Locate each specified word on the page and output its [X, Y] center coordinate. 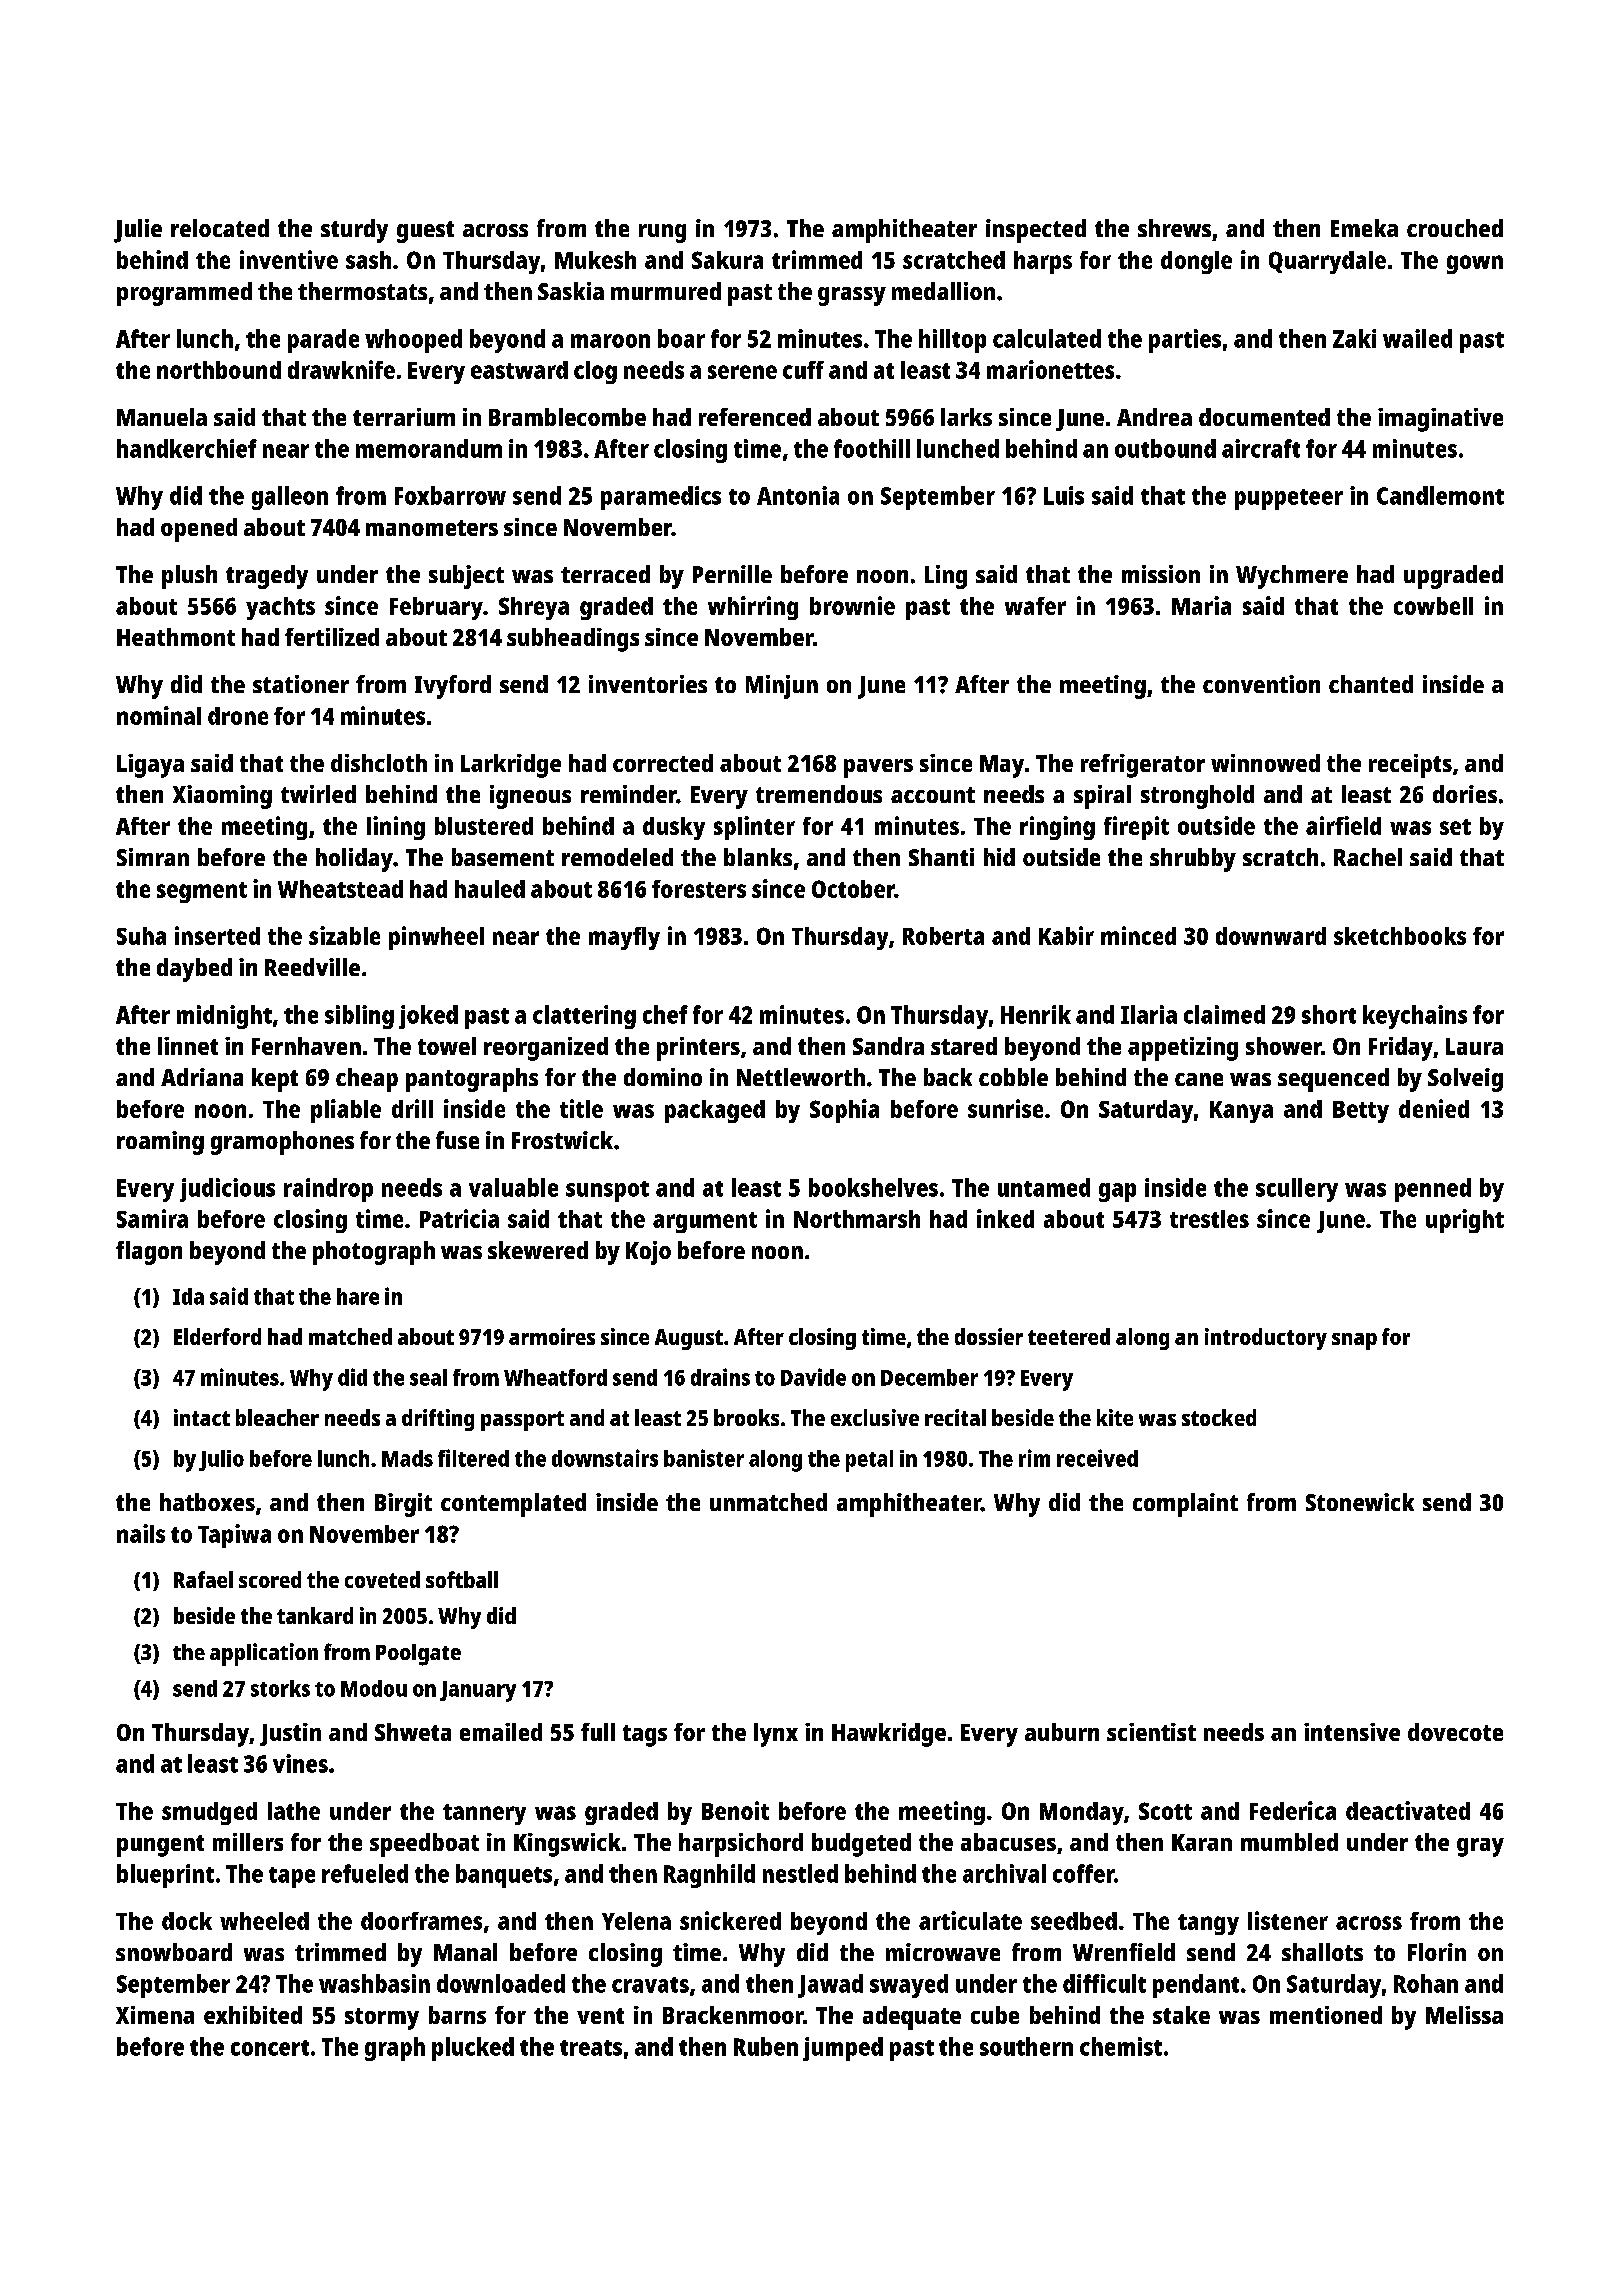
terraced [605, 574]
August [689, 1339]
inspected [1036, 231]
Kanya [1241, 1112]
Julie [138, 231]
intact [202, 1417]
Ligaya [150, 766]
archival [1004, 1873]
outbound [1165, 448]
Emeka [1364, 228]
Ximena [155, 2015]
